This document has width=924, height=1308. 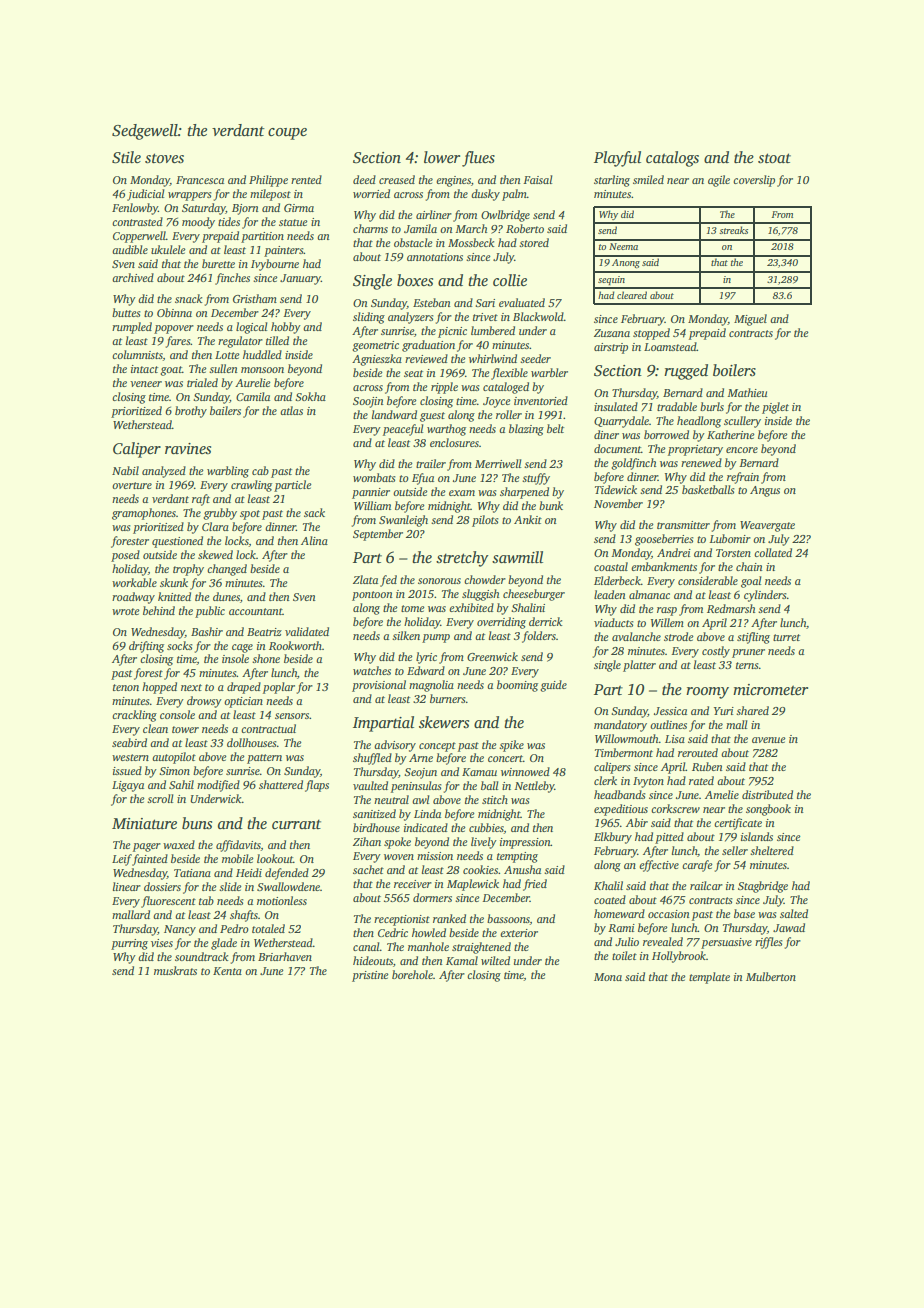 What do you see at coordinates (228, 472) in the document?
I see `warbling` at bounding box center [228, 472].
